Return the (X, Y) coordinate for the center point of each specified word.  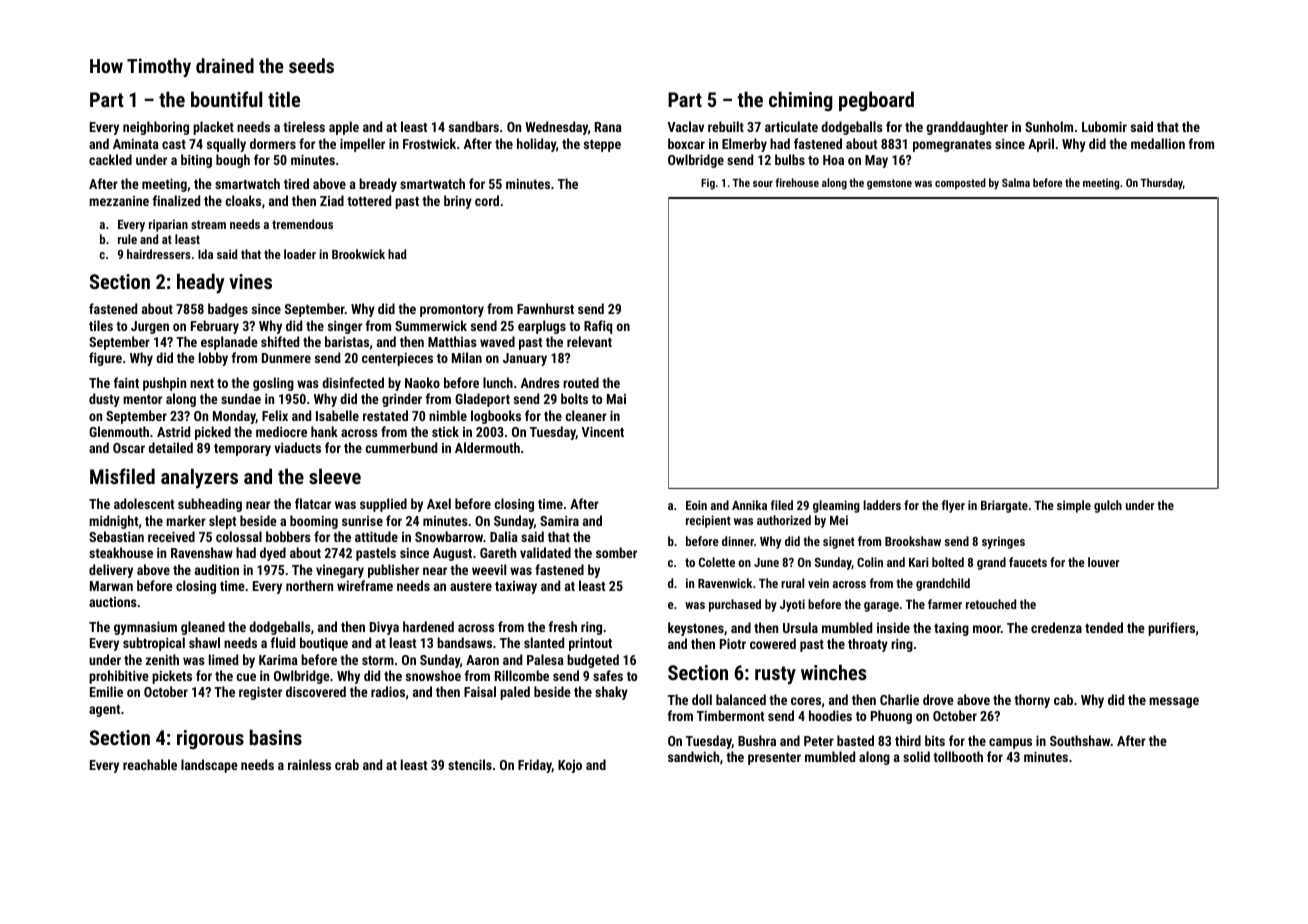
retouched (991, 604)
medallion (1158, 143)
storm (378, 660)
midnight (113, 522)
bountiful (226, 99)
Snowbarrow (449, 536)
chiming (800, 101)
